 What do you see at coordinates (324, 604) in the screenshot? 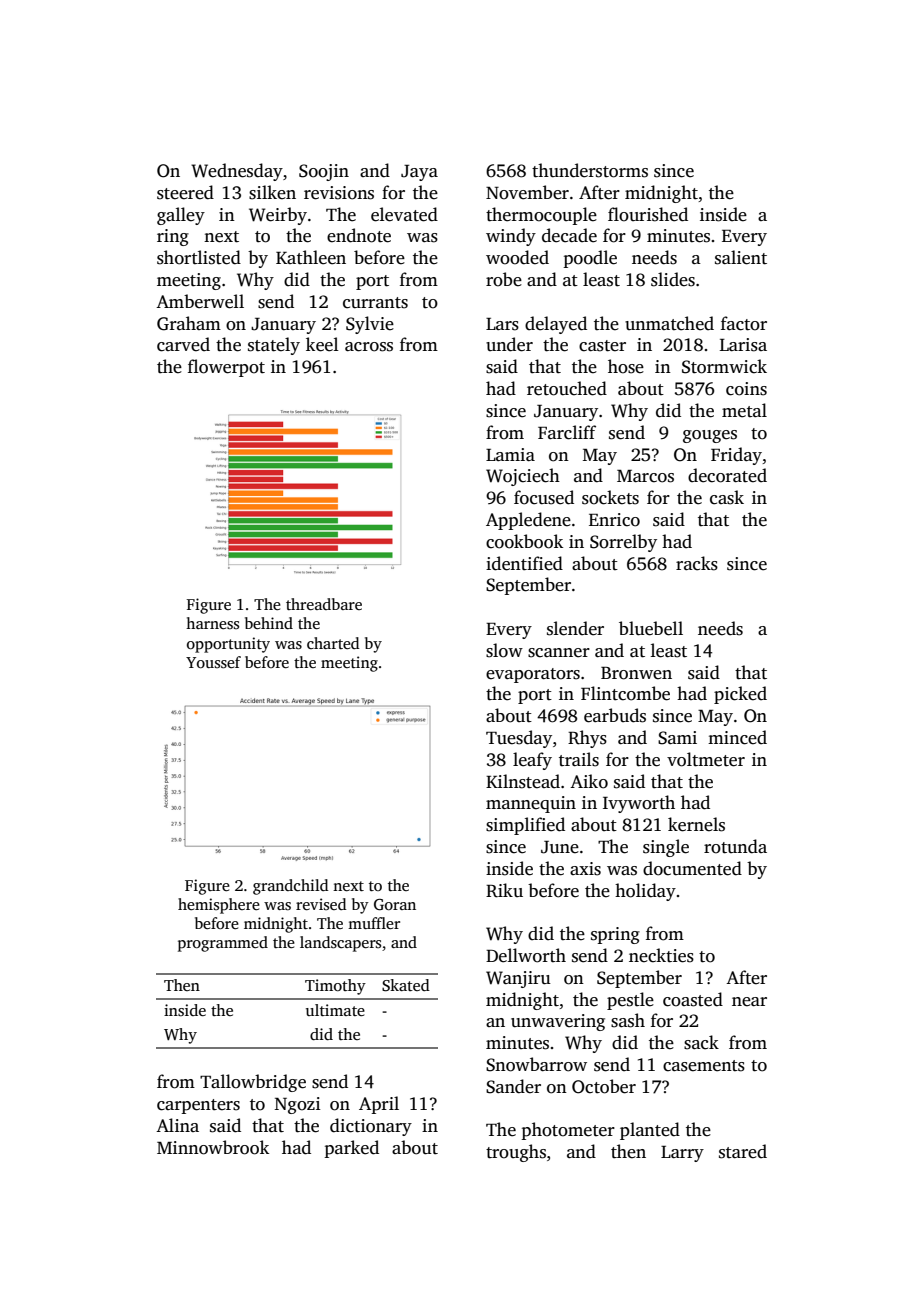
I see `threadbare` at bounding box center [324, 604].
